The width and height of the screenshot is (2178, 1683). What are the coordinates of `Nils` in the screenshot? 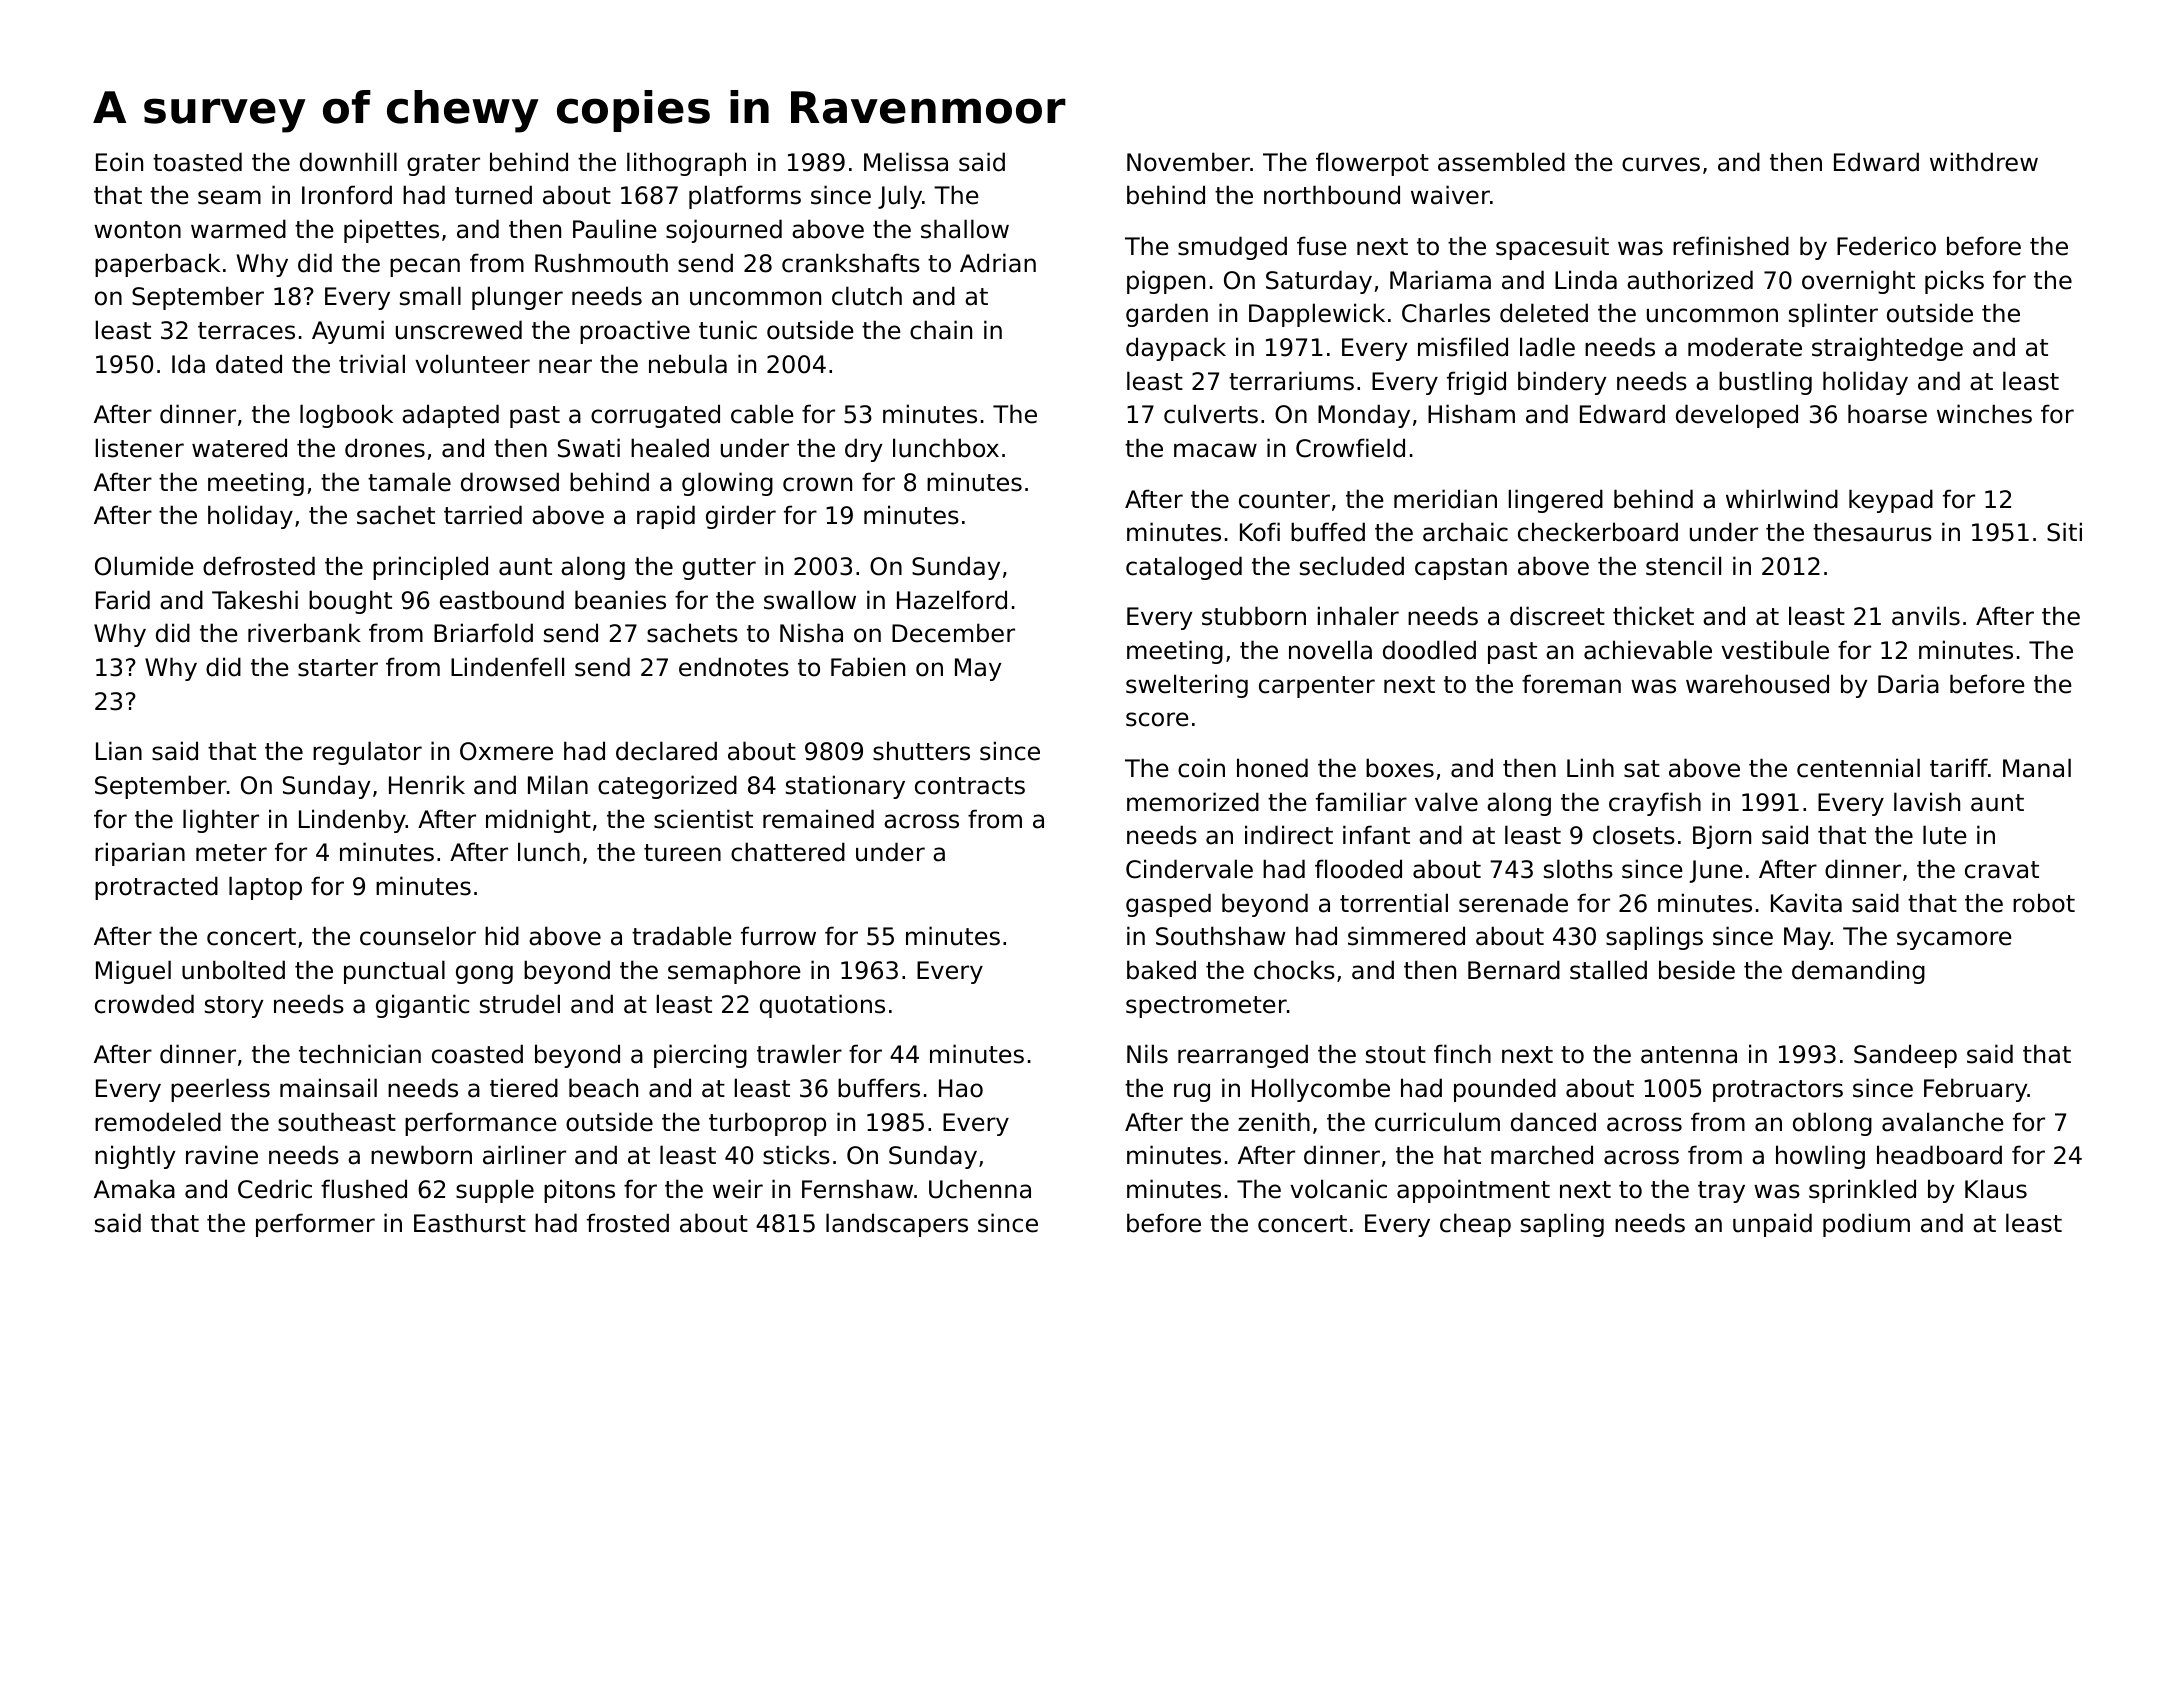 It's located at (1147, 1054).
